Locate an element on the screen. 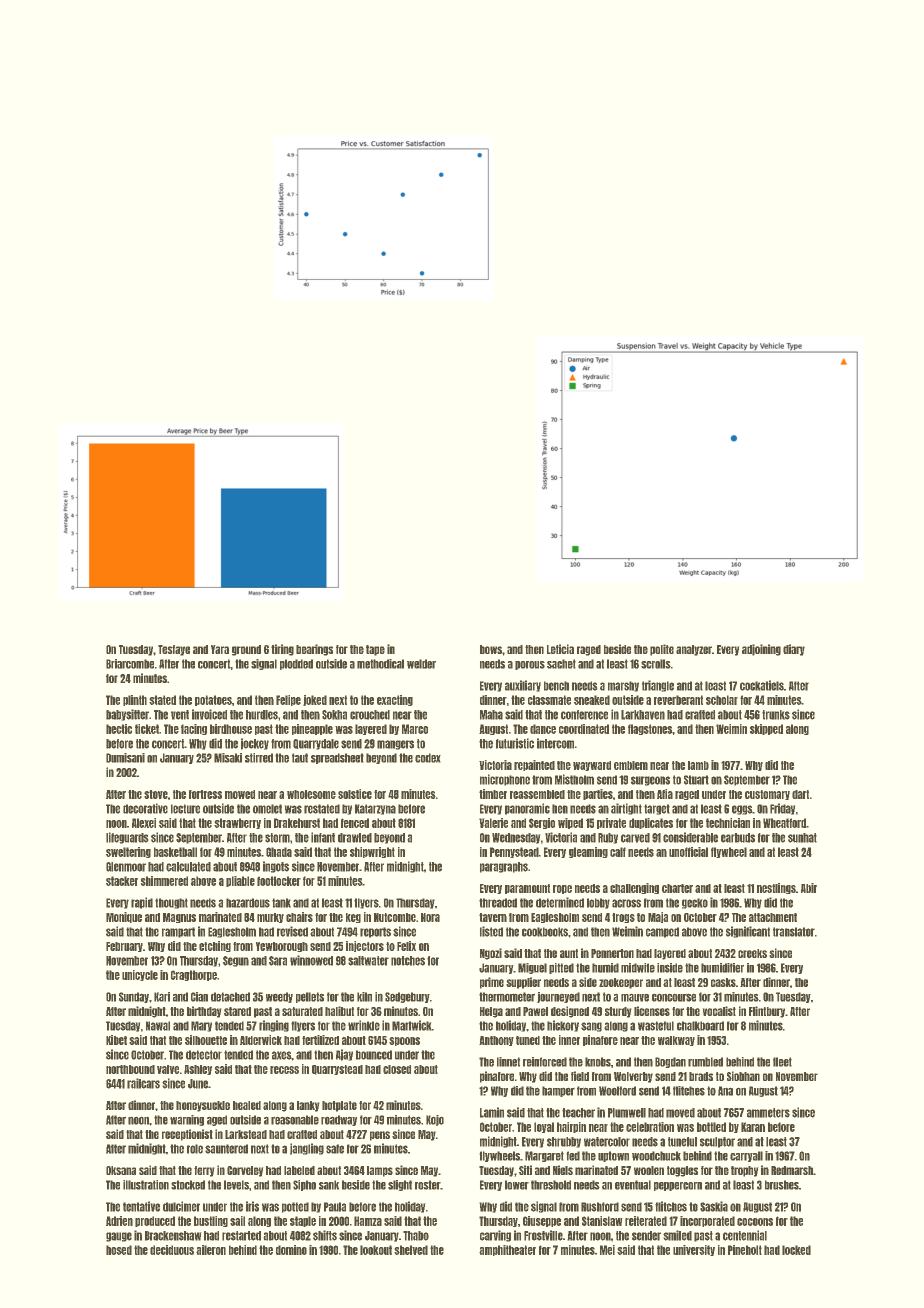 The height and width of the screenshot is (1308, 924). deciduous is located at coordinates (172, 1250).
